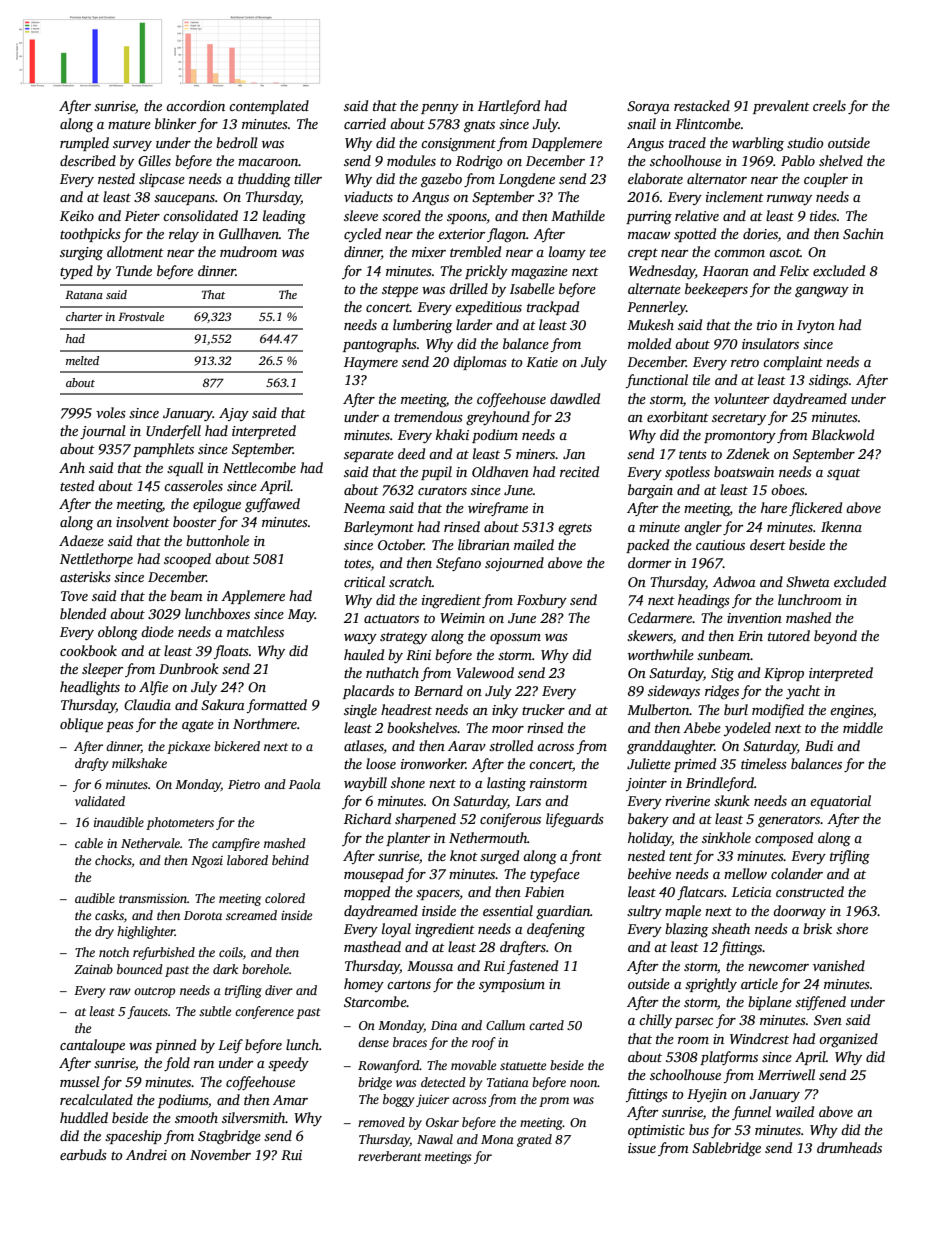 The width and height of the screenshot is (952, 1233). Describe the element at coordinates (146, 1154) in the screenshot. I see `Andrei` at that location.
